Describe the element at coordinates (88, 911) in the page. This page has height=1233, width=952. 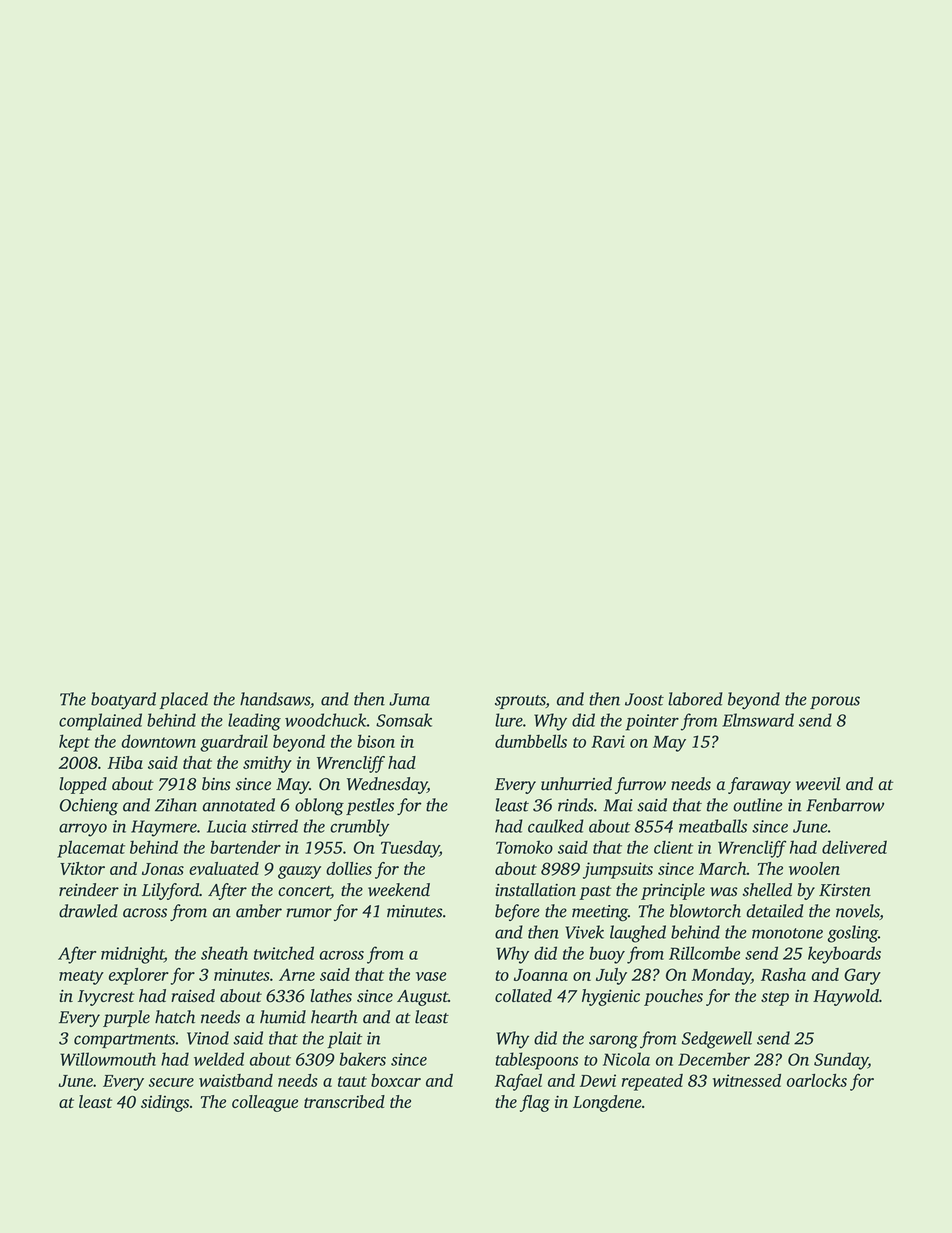
I see `drawled` at that location.
